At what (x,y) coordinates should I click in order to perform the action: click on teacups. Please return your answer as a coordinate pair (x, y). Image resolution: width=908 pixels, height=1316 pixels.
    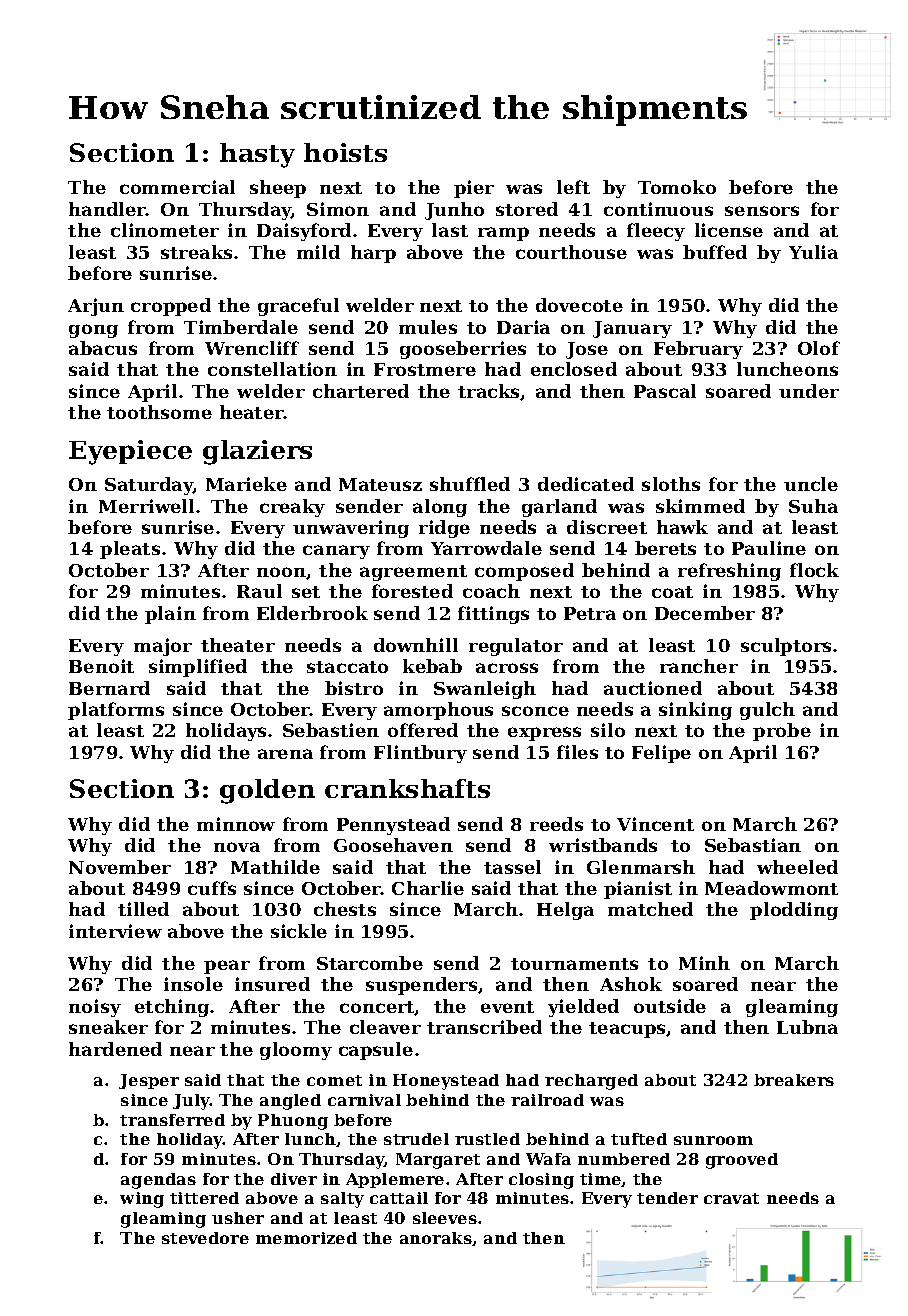
    Looking at the image, I should click on (628, 1030).
